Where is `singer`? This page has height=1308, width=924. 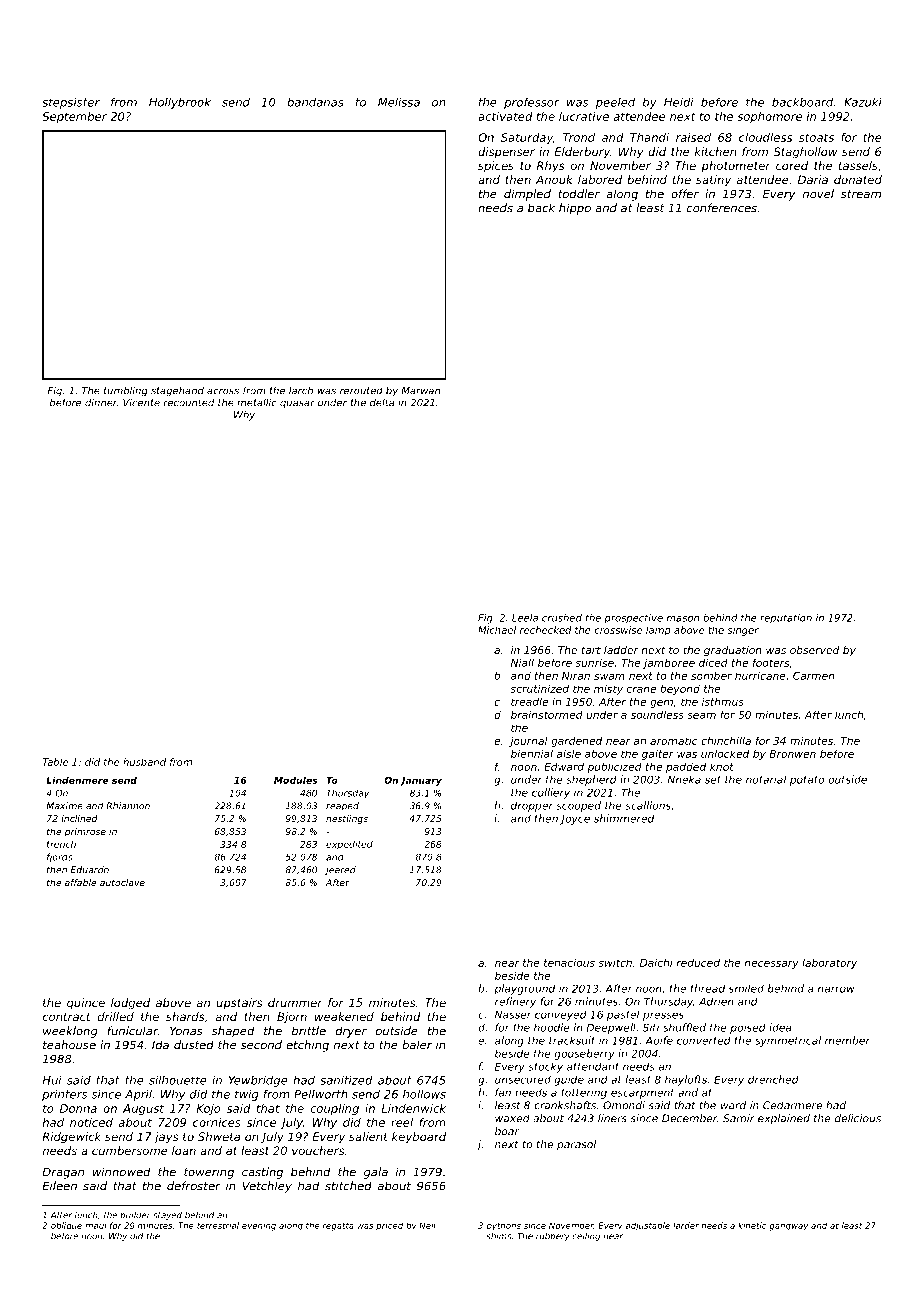 singer is located at coordinates (743, 631).
